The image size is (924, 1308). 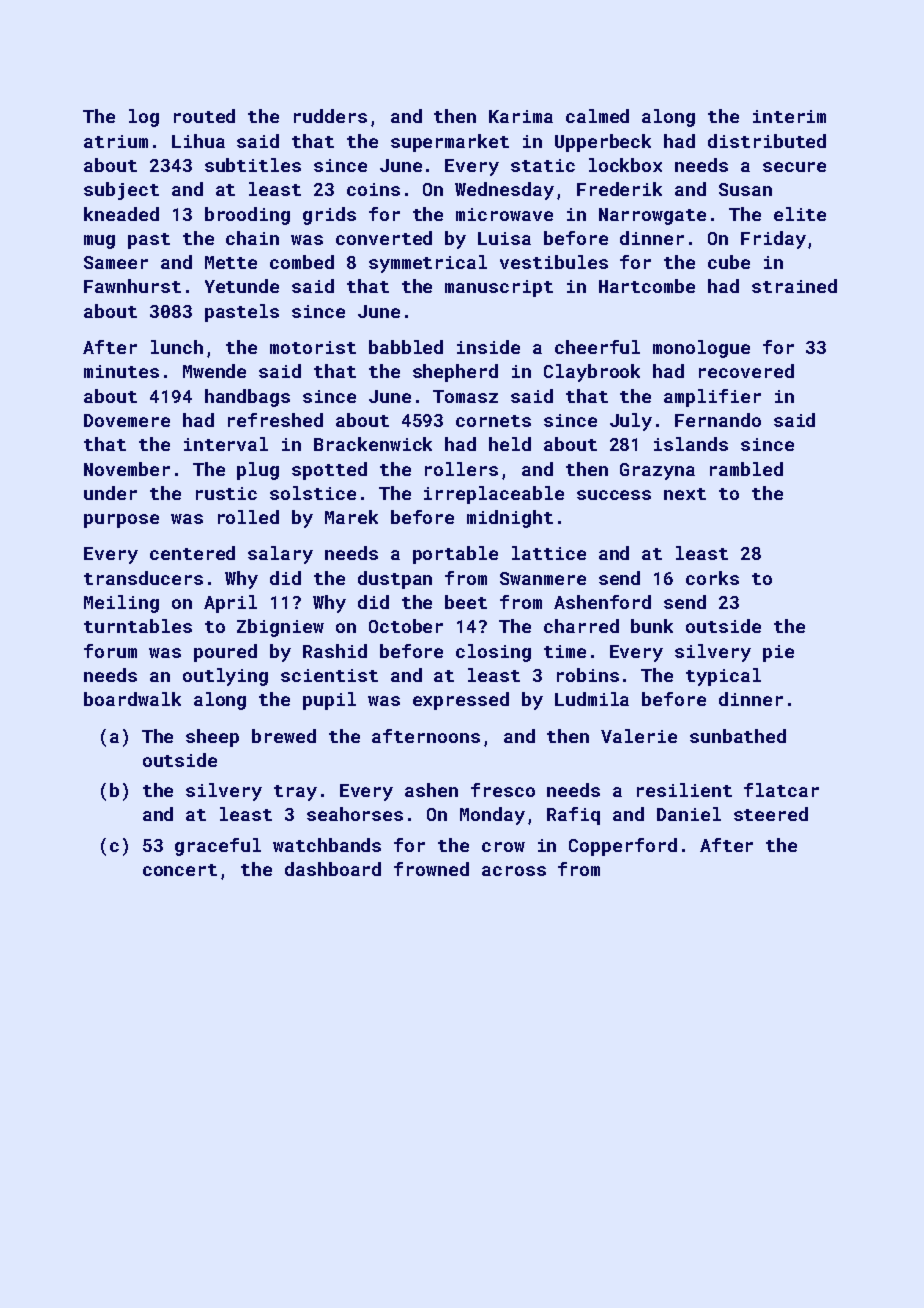 What do you see at coordinates (431, 869) in the screenshot?
I see `frowned` at bounding box center [431, 869].
